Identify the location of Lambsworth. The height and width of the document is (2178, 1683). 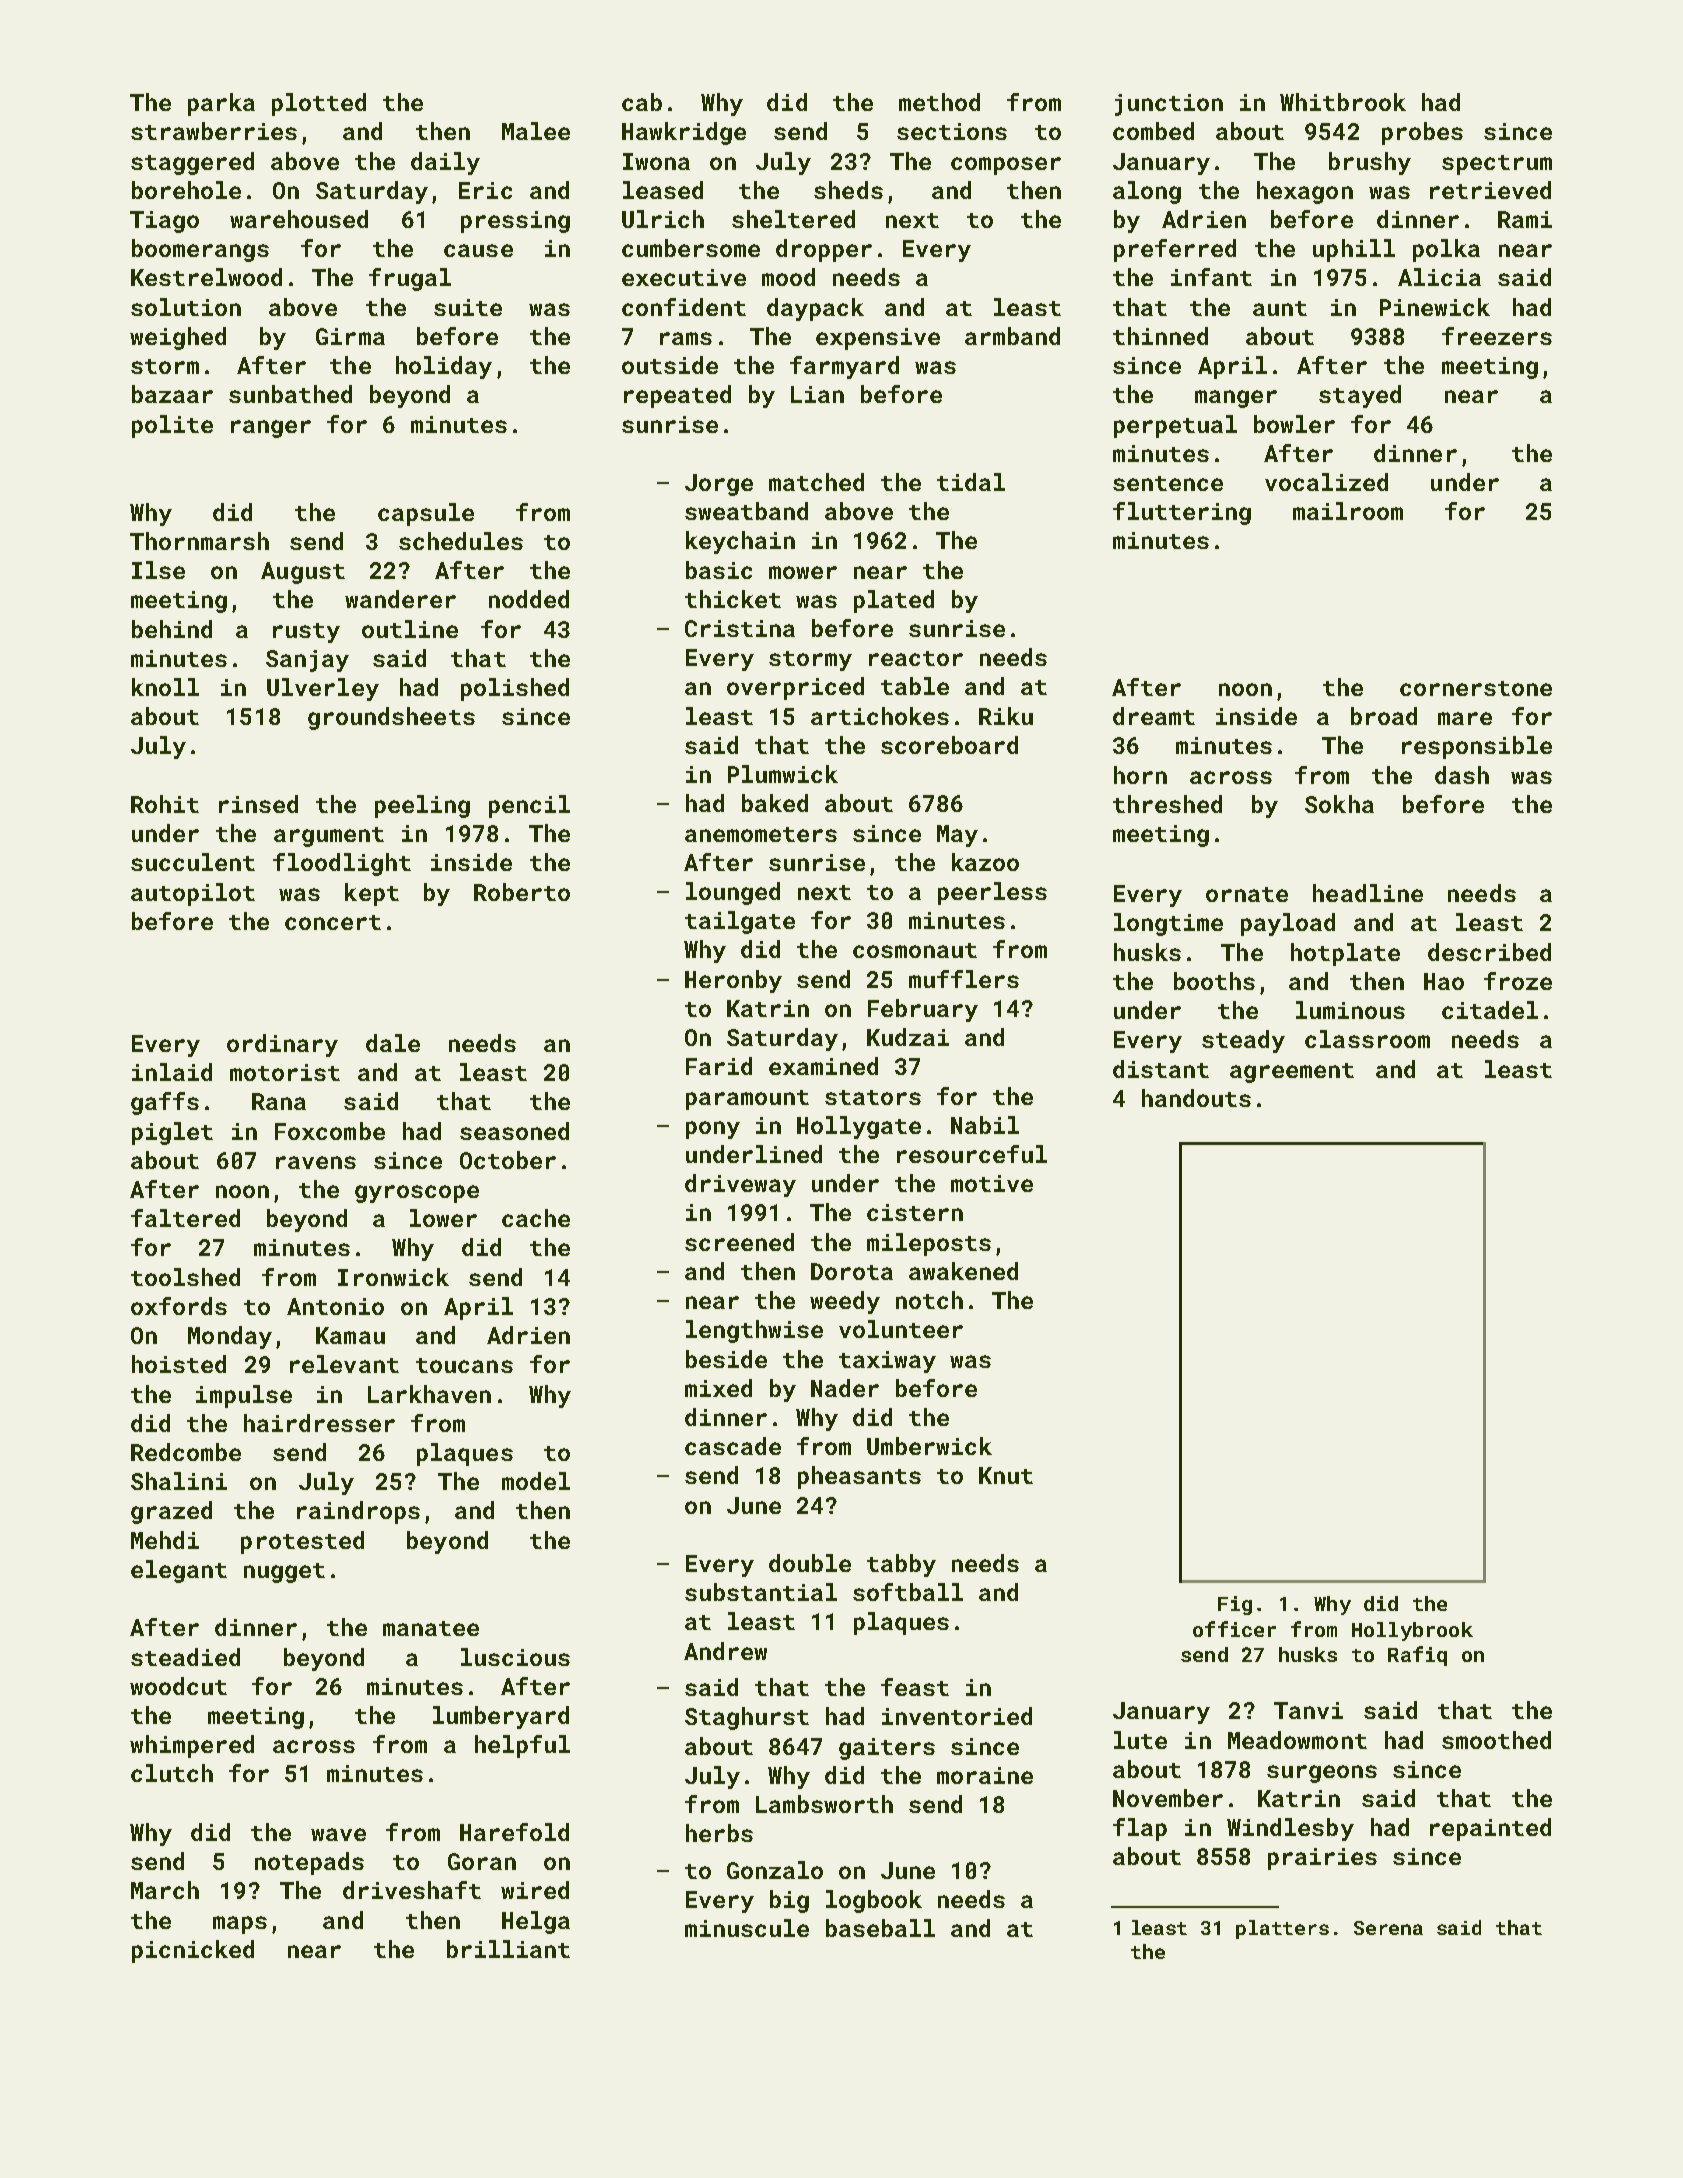
(824, 1804).
